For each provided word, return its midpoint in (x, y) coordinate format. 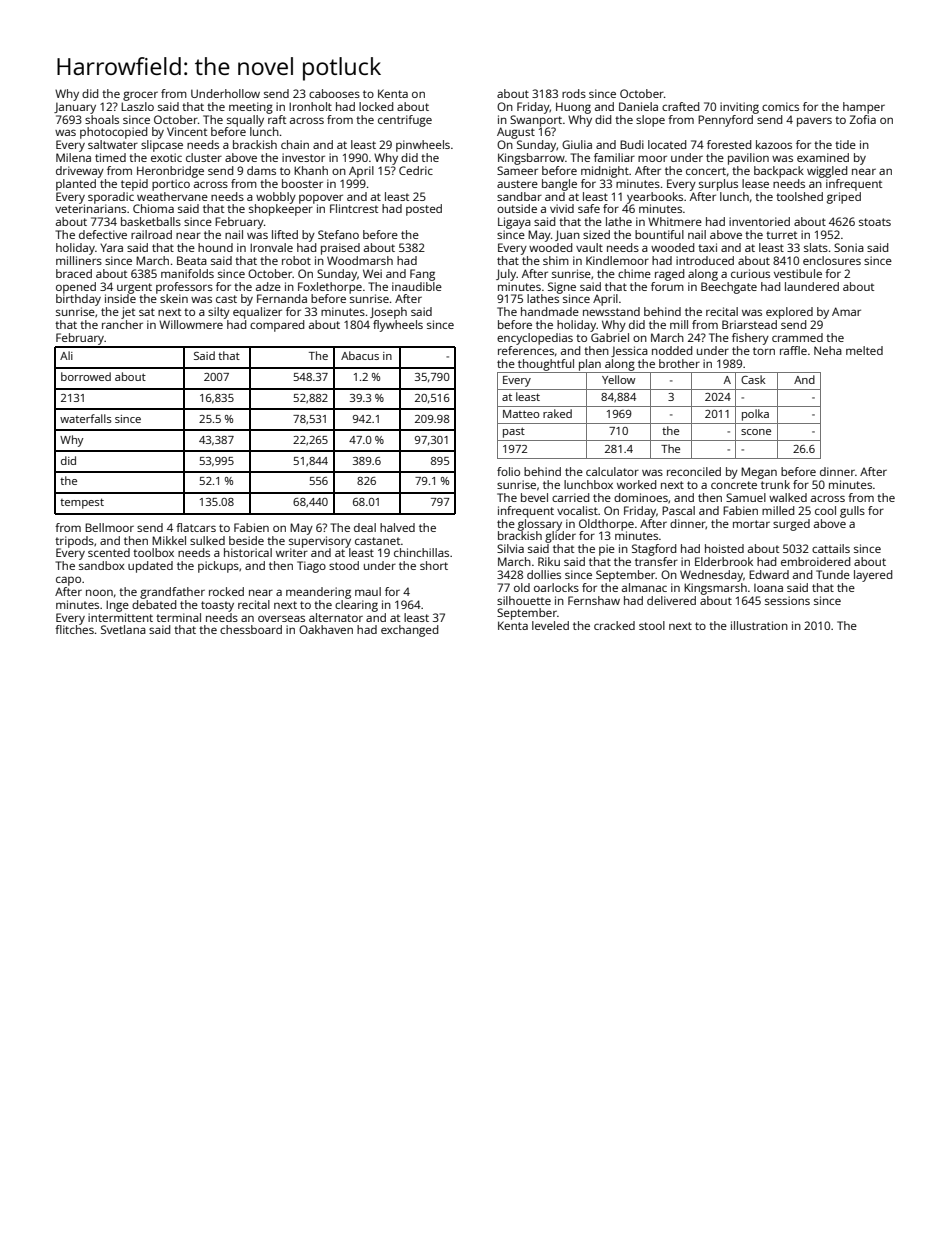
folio (508, 471)
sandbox (102, 565)
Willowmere (191, 324)
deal (365, 527)
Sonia (849, 247)
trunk (775, 484)
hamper (864, 108)
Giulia (577, 144)
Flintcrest (354, 208)
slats (816, 247)
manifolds (187, 273)
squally (245, 121)
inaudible (417, 286)
